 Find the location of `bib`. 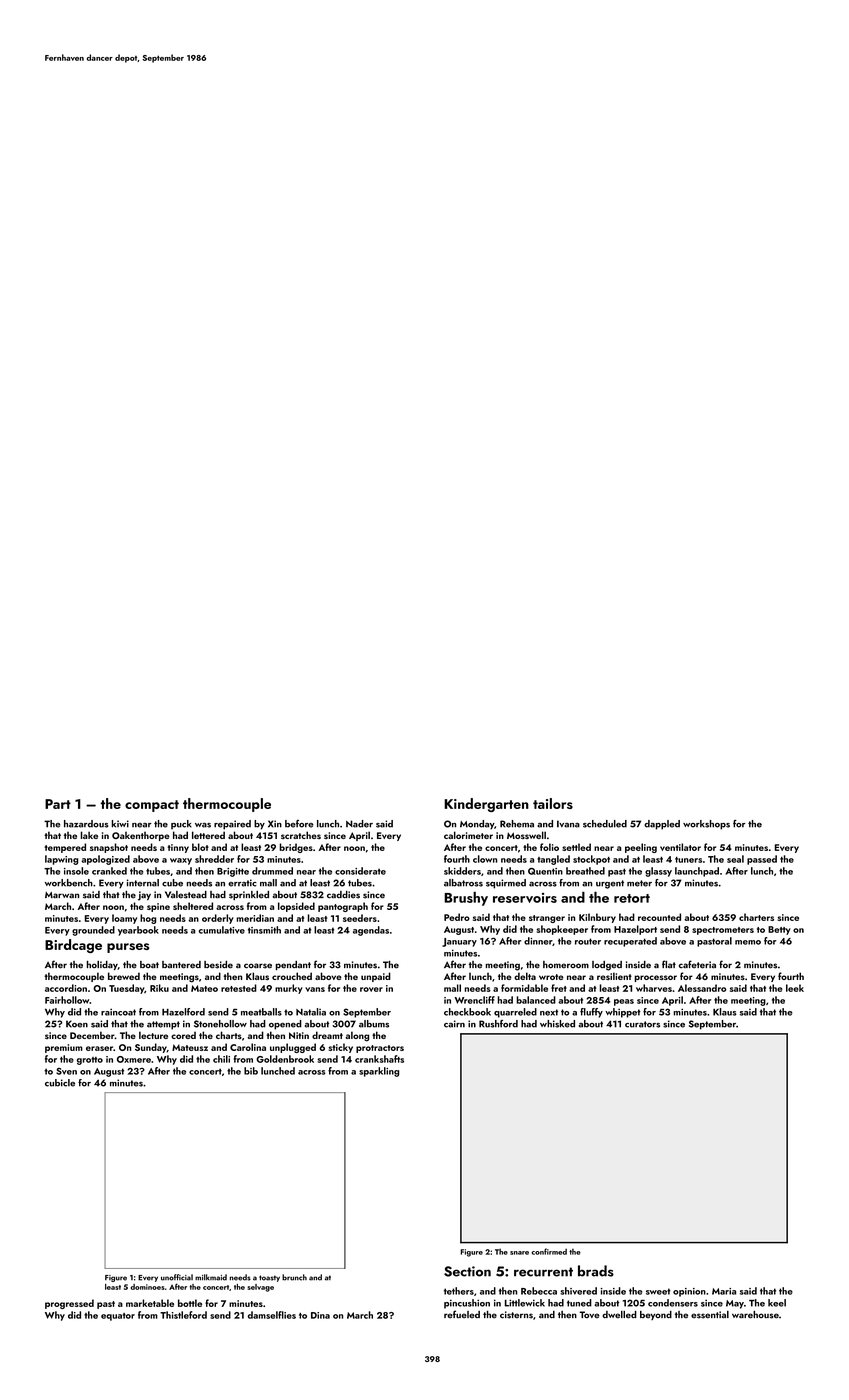

bib is located at coordinates (251, 1071).
